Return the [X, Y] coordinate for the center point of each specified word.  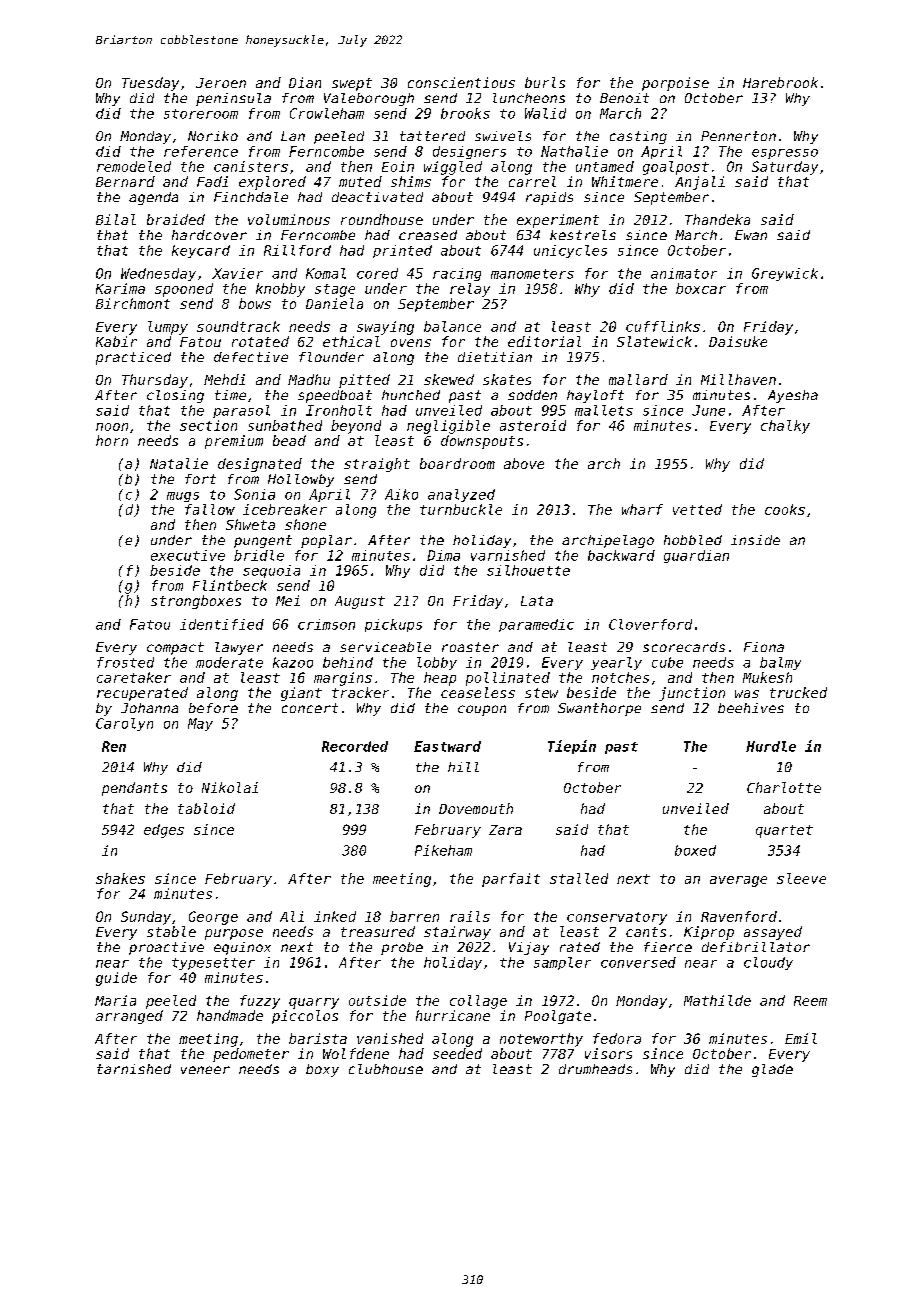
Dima [443, 555]
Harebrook [780, 82]
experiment [558, 221]
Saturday [785, 168]
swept [352, 84]
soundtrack [238, 326]
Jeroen [221, 83]
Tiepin [572, 747]
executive [188, 555]
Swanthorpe [599, 709]
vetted [697, 509]
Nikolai [230, 787]
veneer [205, 1070]
